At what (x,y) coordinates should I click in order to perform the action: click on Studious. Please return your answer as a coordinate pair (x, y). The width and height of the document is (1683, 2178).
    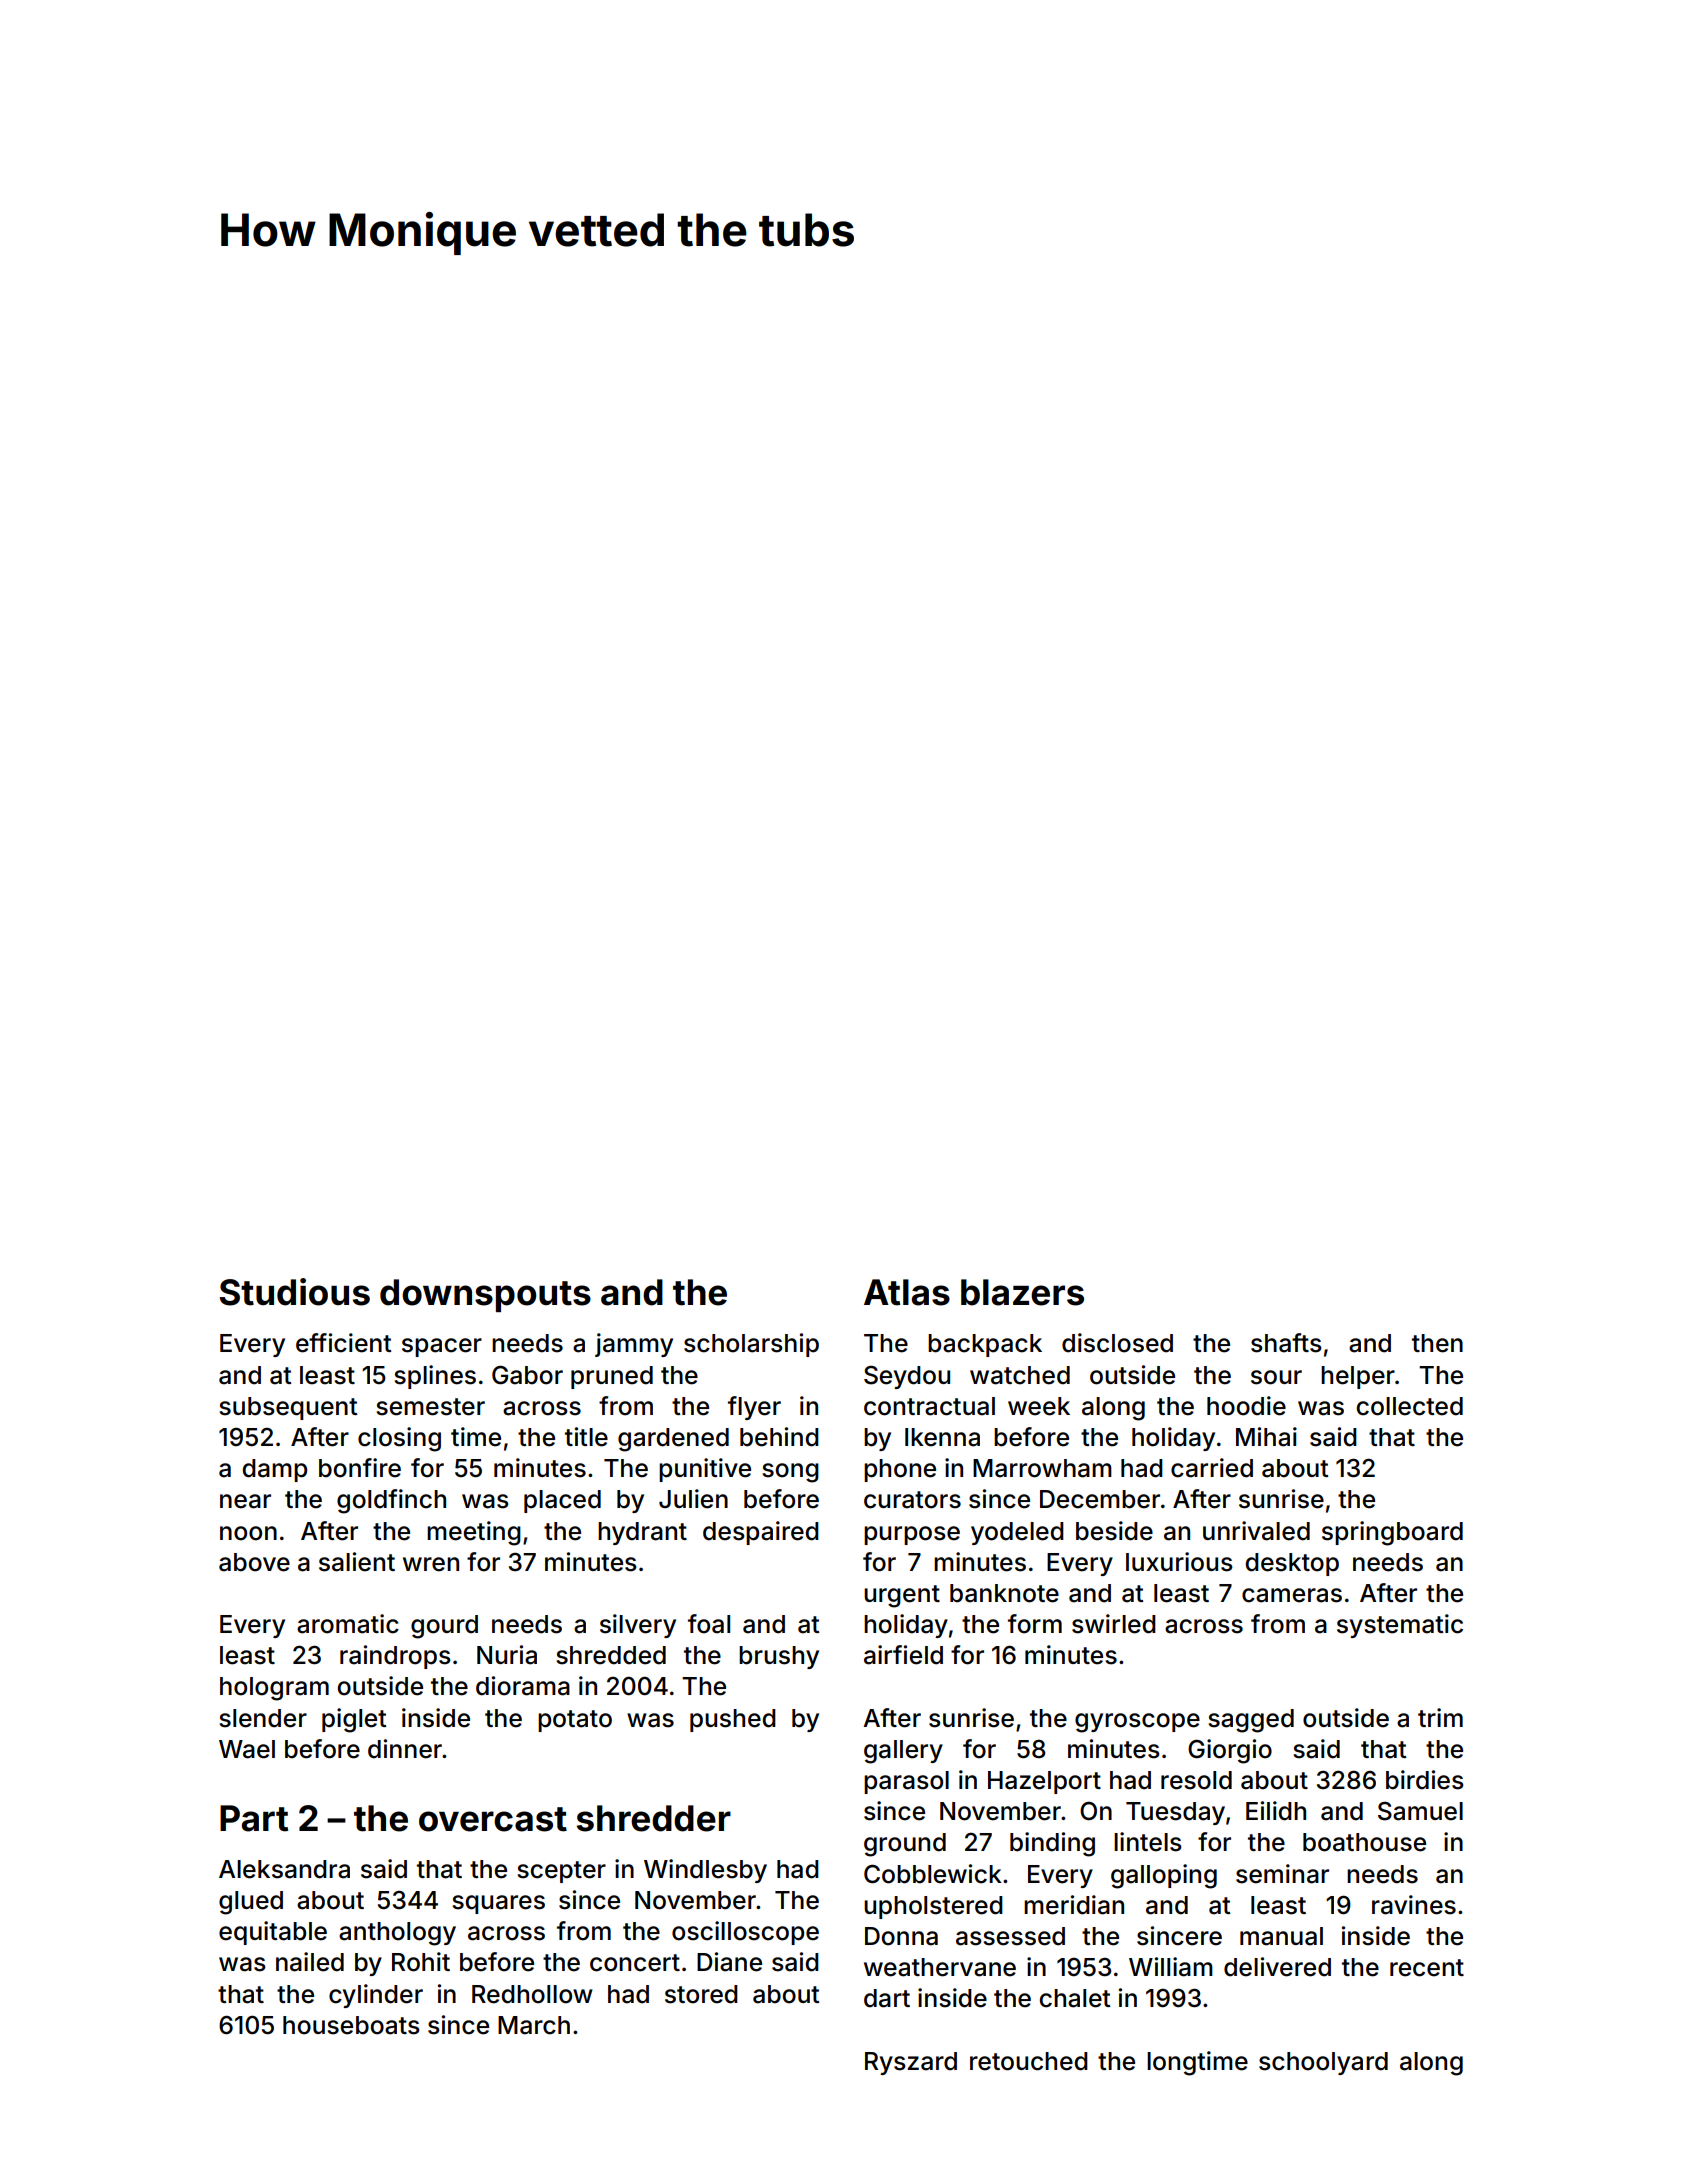
    Looking at the image, I should click on (295, 1292).
